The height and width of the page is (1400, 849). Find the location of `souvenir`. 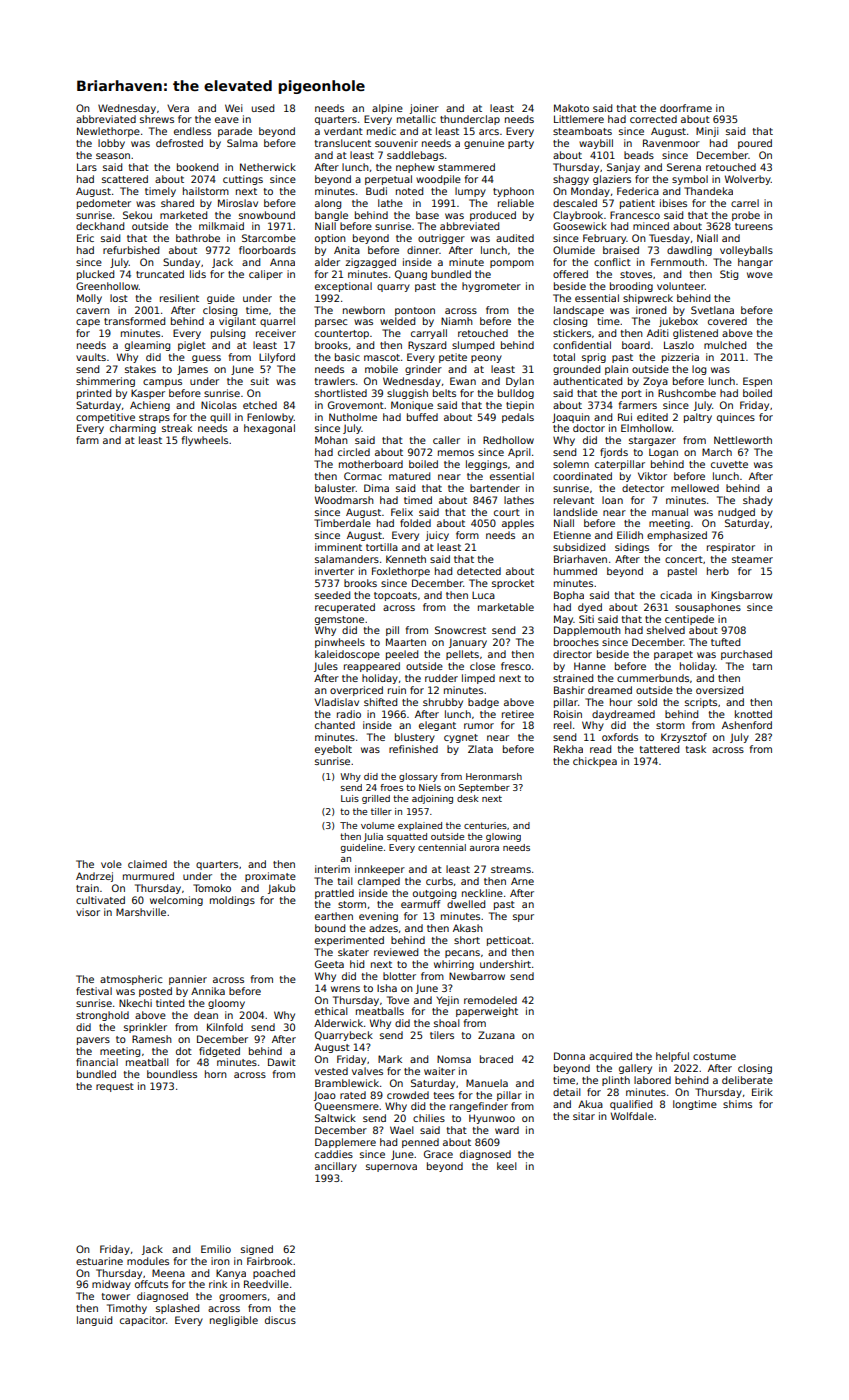

souvenir is located at coordinates (396, 143).
